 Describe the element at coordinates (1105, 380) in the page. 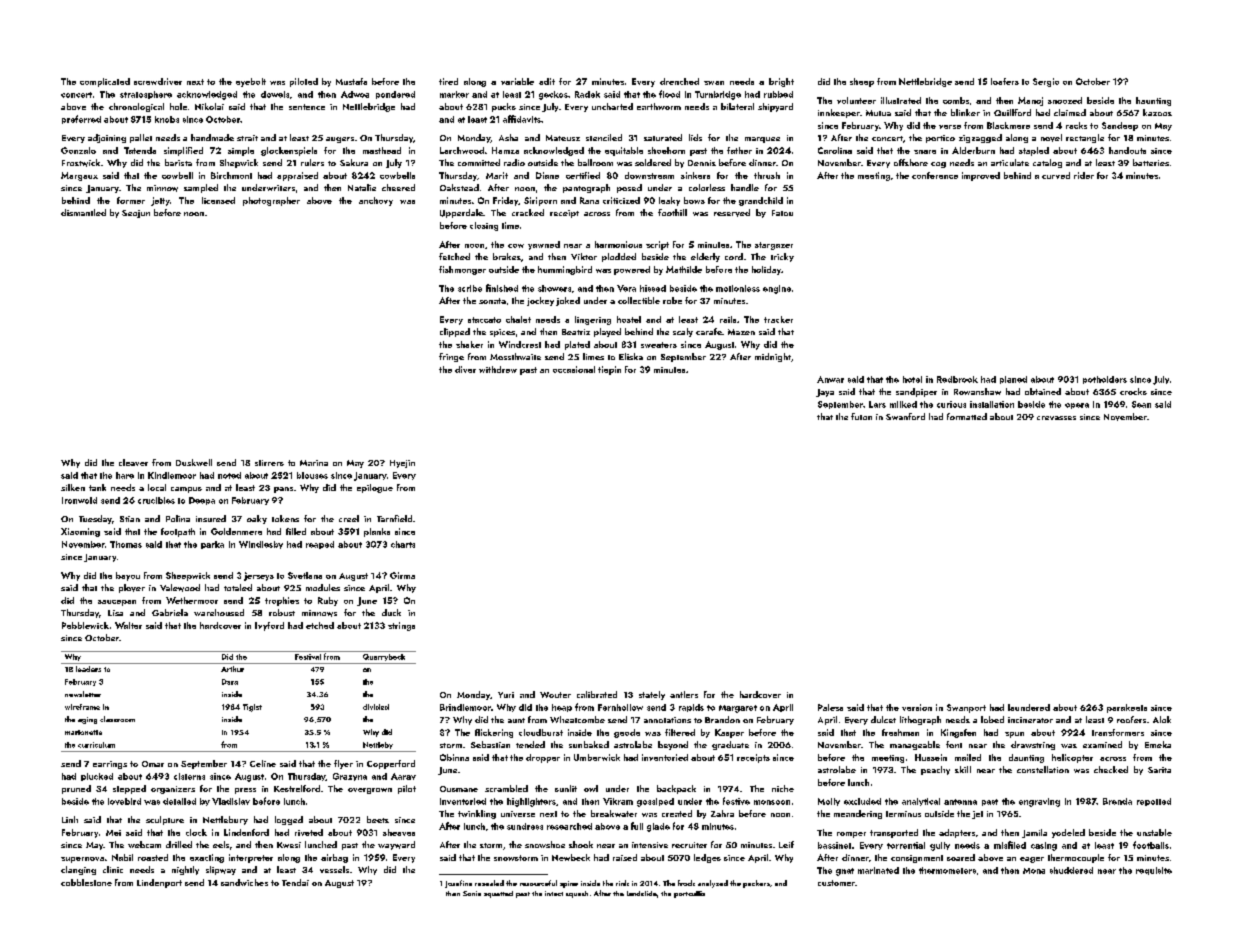

I see `potholders` at that location.
